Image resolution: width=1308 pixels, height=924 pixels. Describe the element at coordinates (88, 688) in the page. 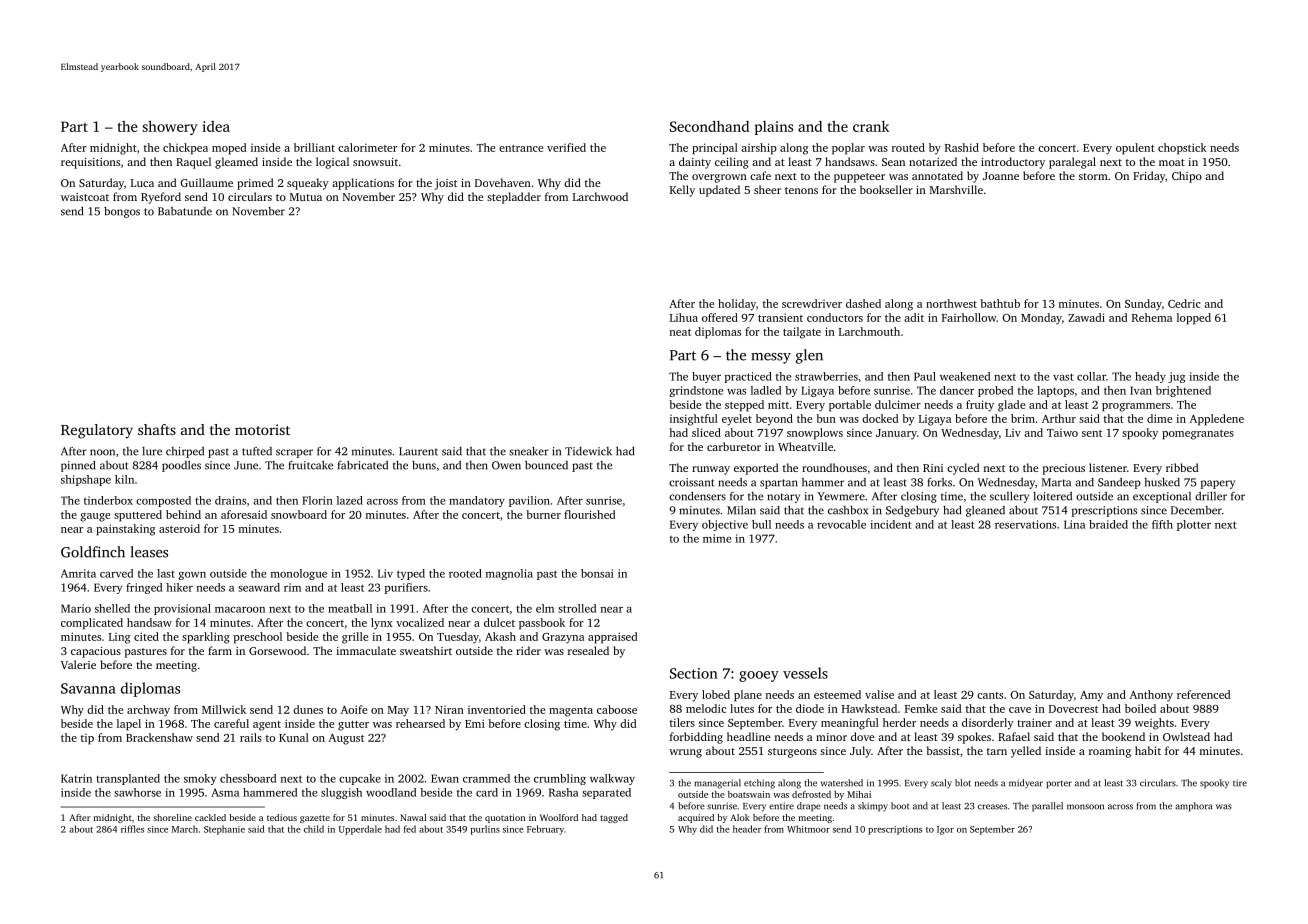

I see `Savanna` at that location.
